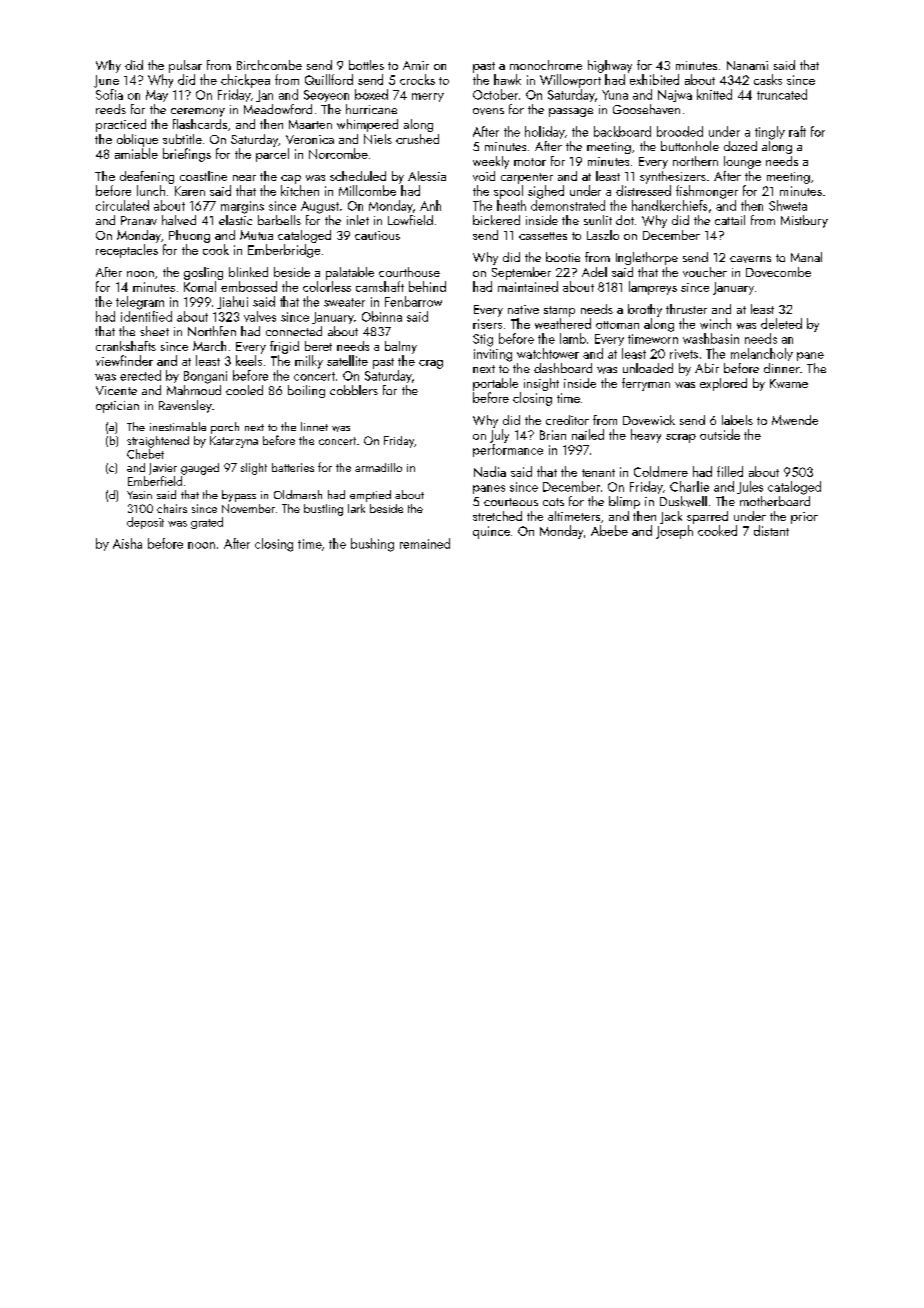 This screenshot has height=1308, width=924. I want to click on Vicente, so click(116, 390).
